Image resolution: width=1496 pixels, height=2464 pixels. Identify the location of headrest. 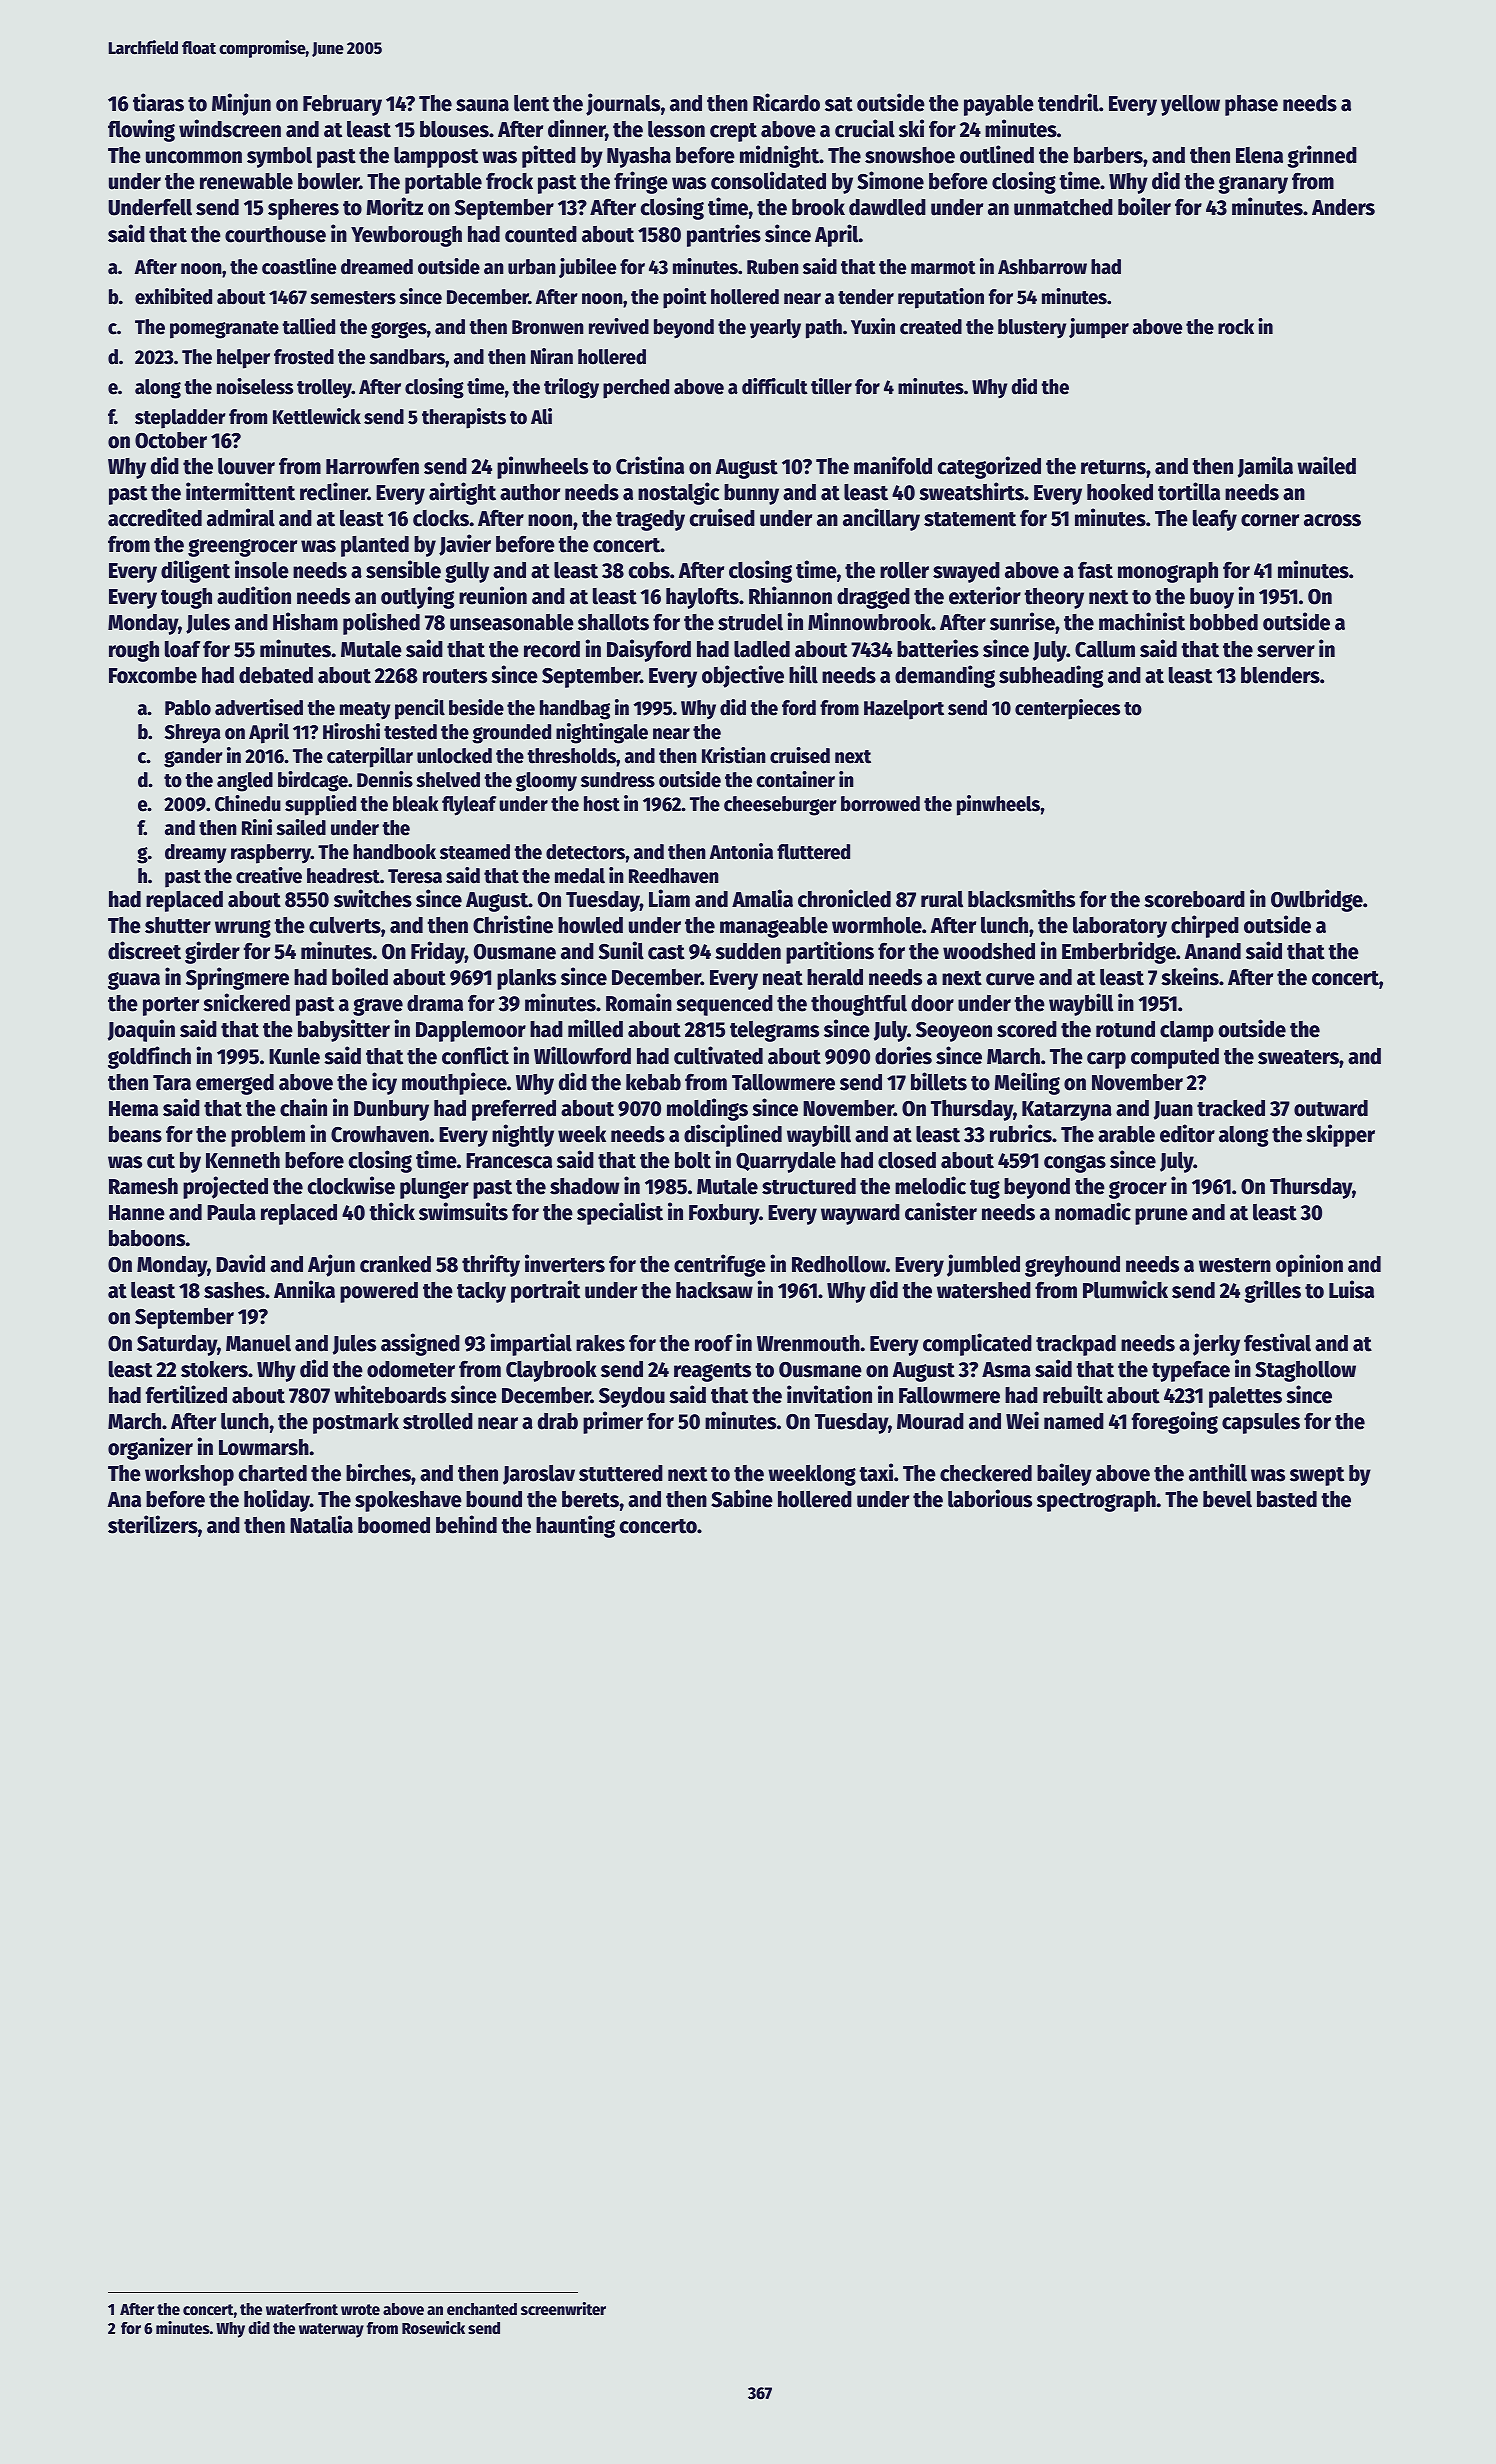
(343, 876).
